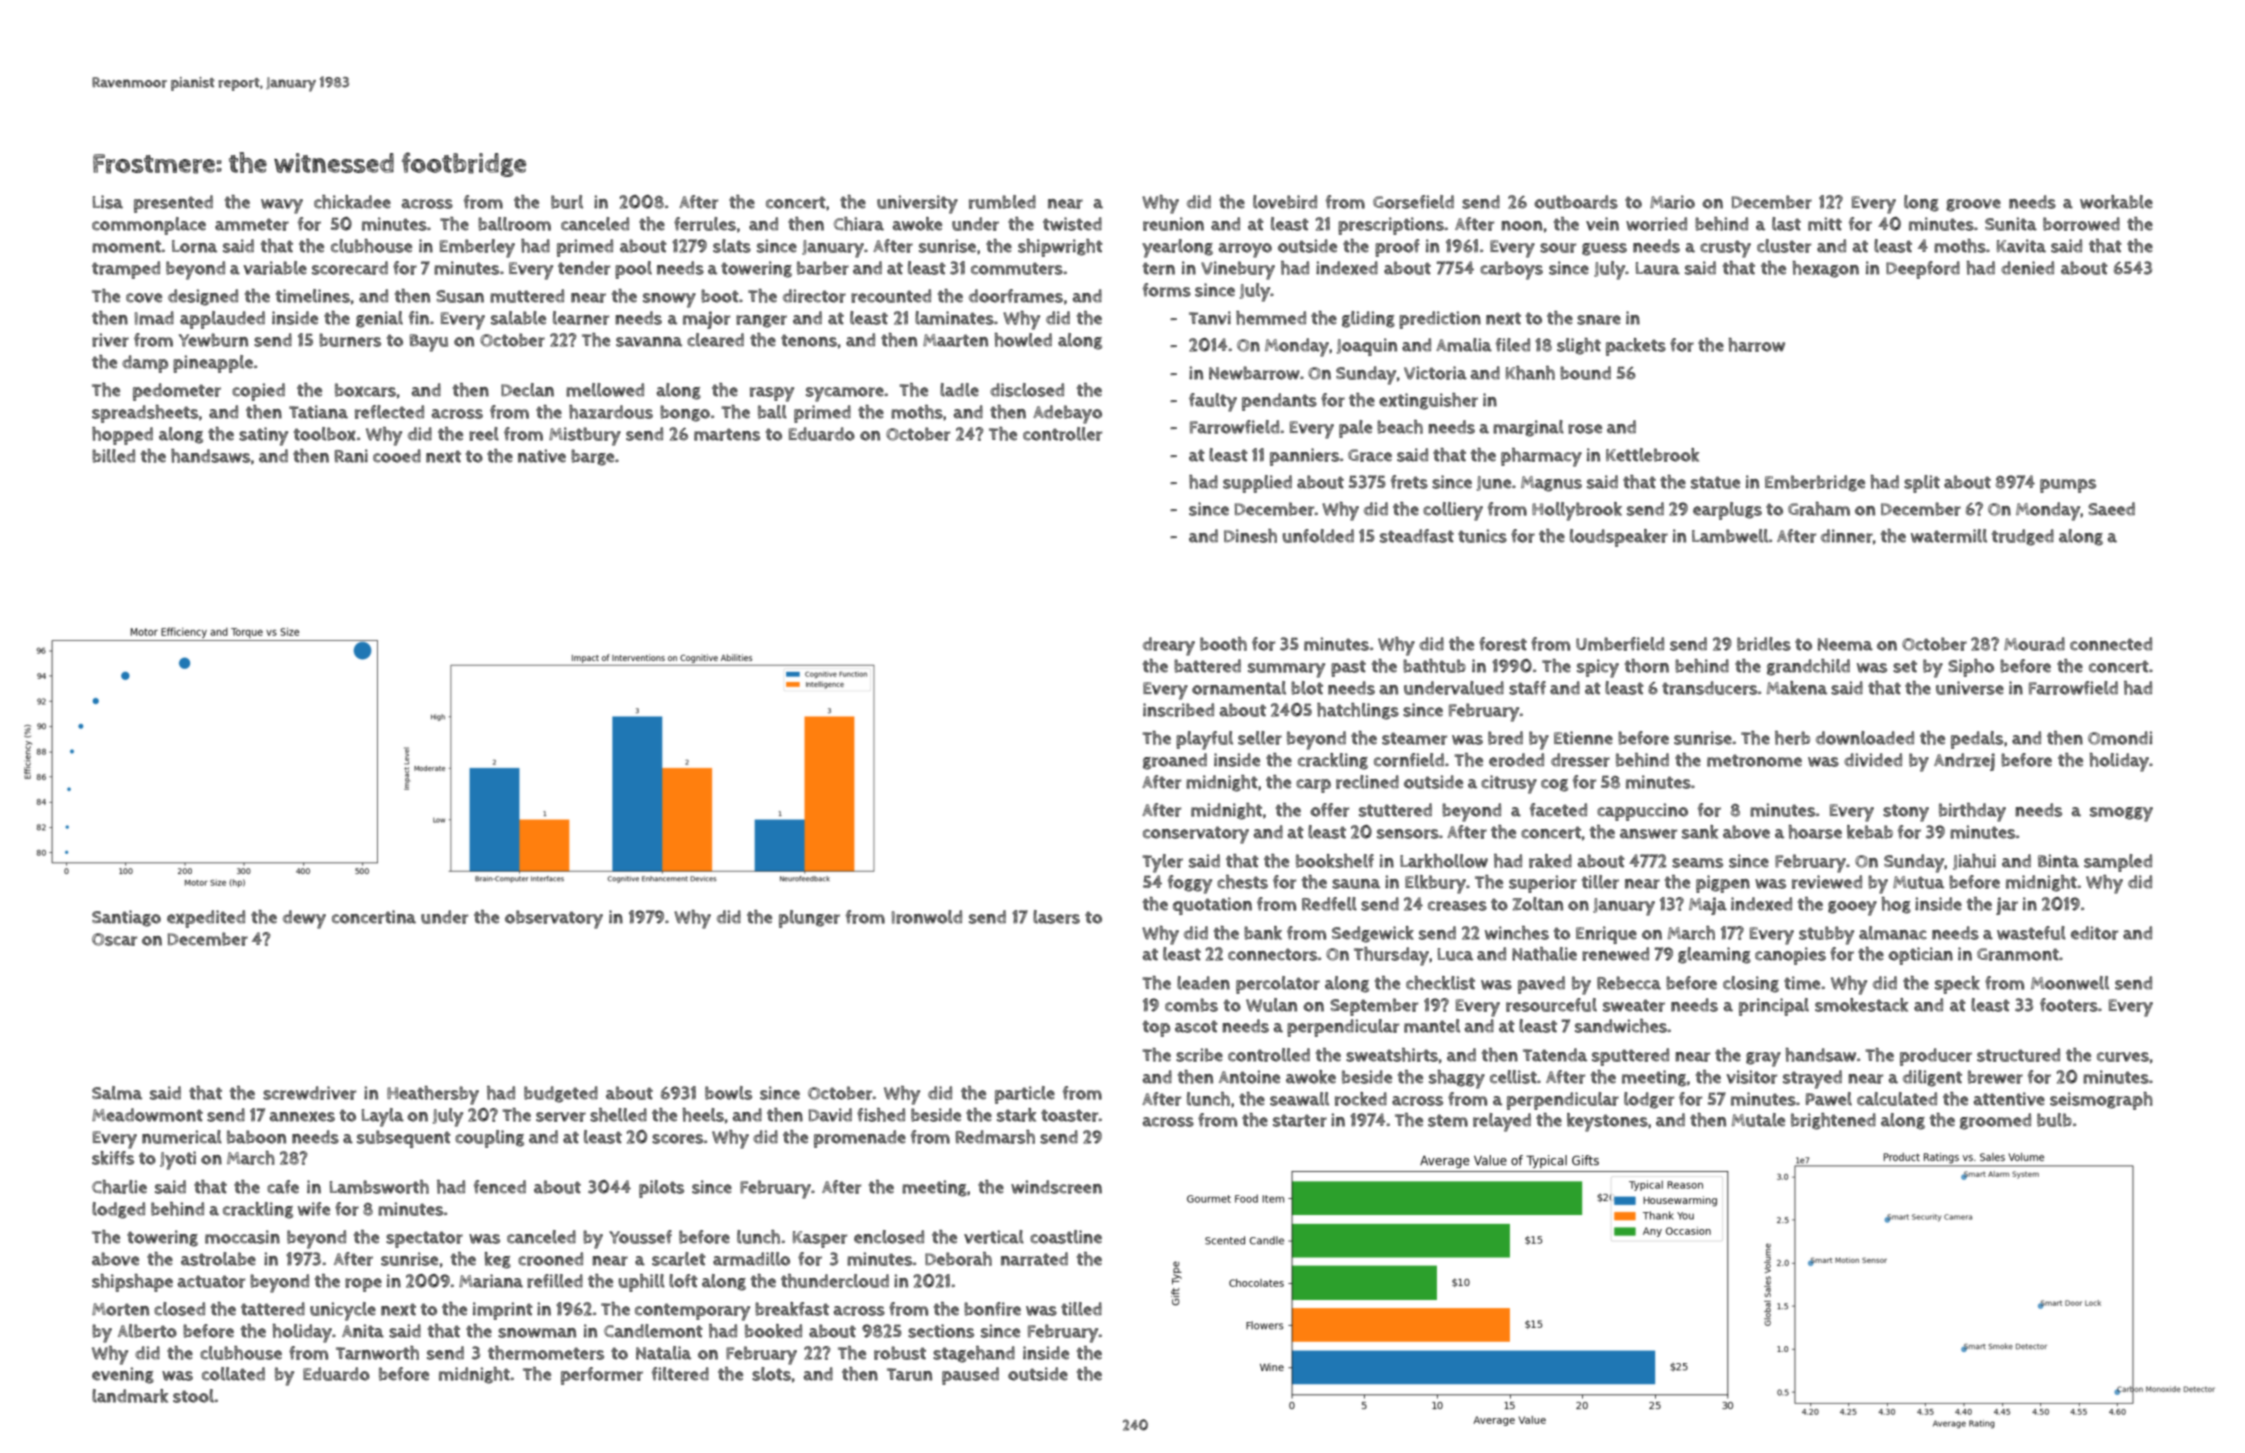  I want to click on creases, so click(1457, 906).
